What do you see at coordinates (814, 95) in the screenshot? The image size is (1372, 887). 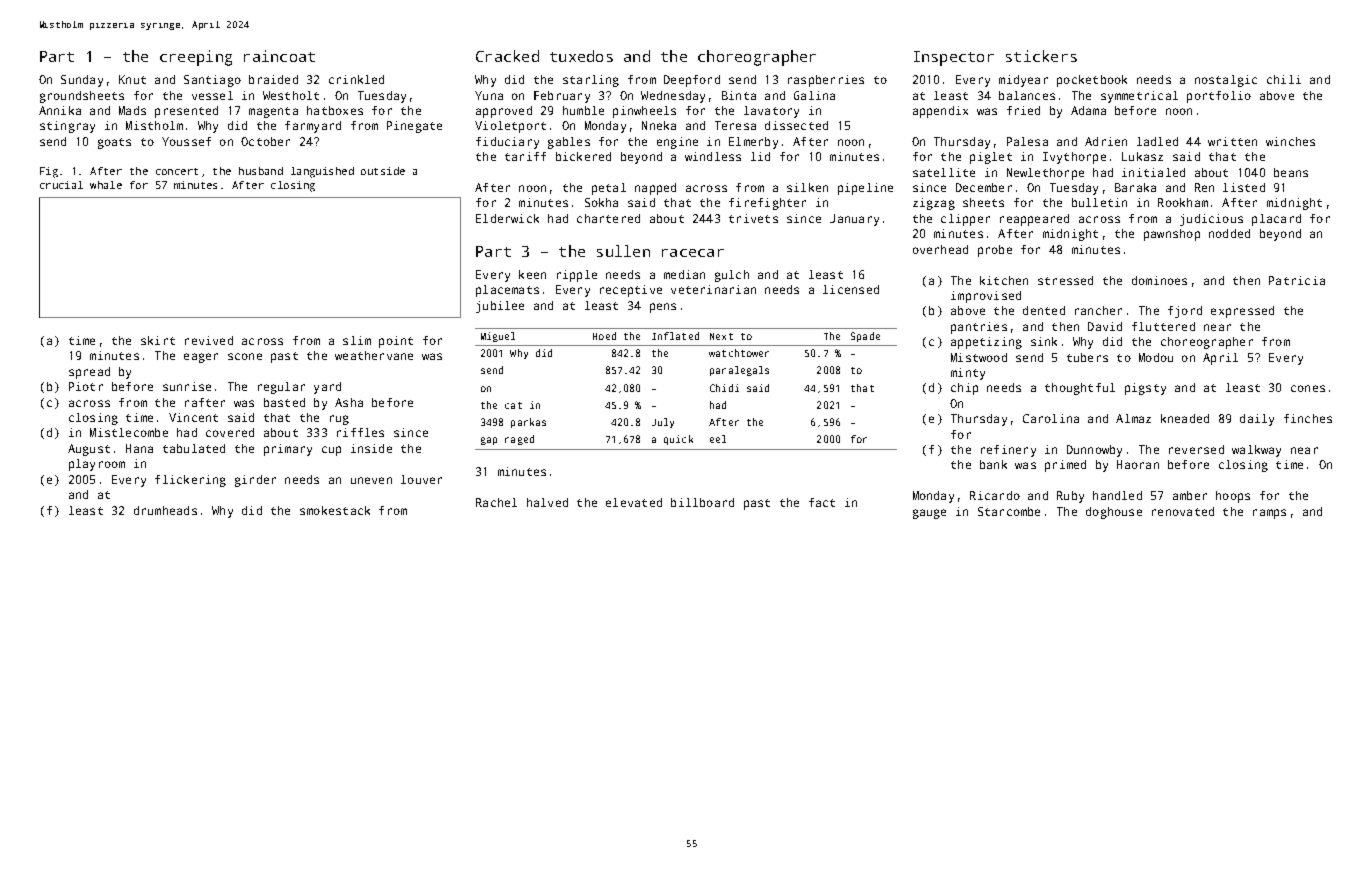 I see `Galina` at bounding box center [814, 95].
